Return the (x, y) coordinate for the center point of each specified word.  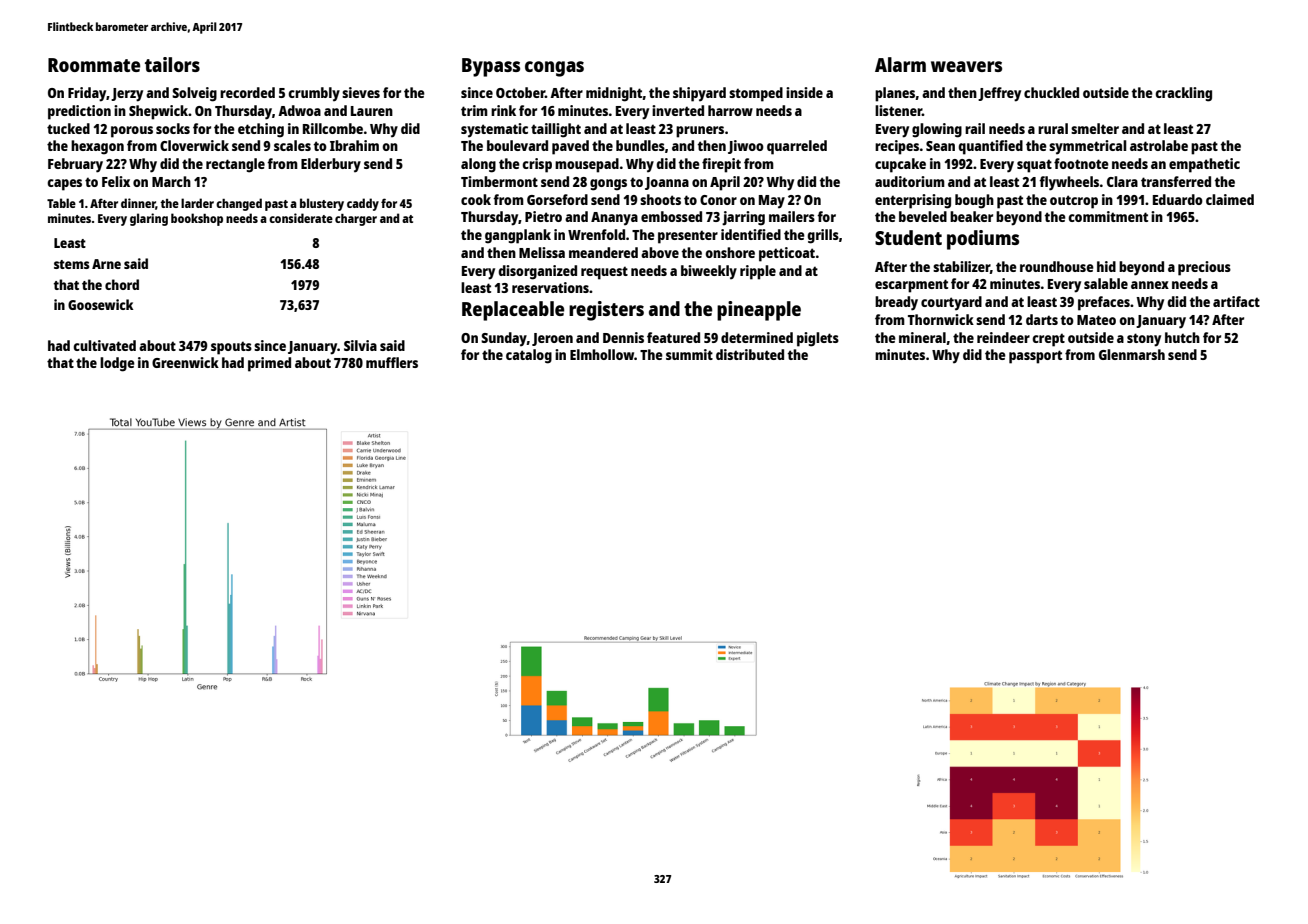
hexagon (97, 147)
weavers (966, 66)
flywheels (1069, 183)
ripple (758, 272)
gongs (608, 185)
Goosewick (101, 304)
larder (197, 203)
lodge (117, 364)
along (478, 165)
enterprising (913, 201)
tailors (172, 64)
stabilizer (961, 267)
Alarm (900, 64)
